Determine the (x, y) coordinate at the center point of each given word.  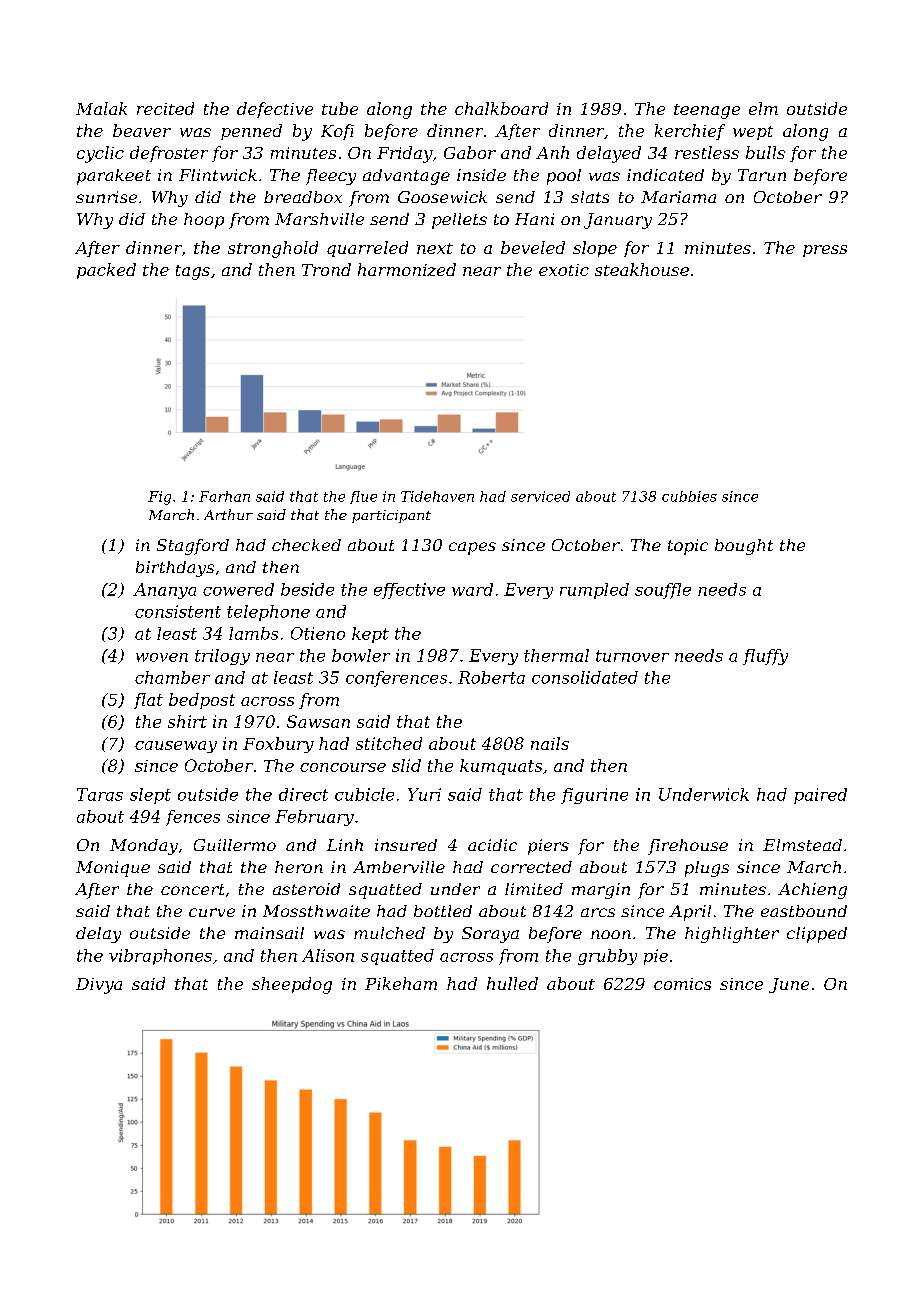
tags (193, 272)
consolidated (585, 677)
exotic (564, 270)
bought (744, 547)
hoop (204, 221)
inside (481, 175)
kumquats (501, 767)
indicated (665, 175)
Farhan (224, 496)
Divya (99, 986)
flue (363, 497)
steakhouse (642, 269)
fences (193, 818)
